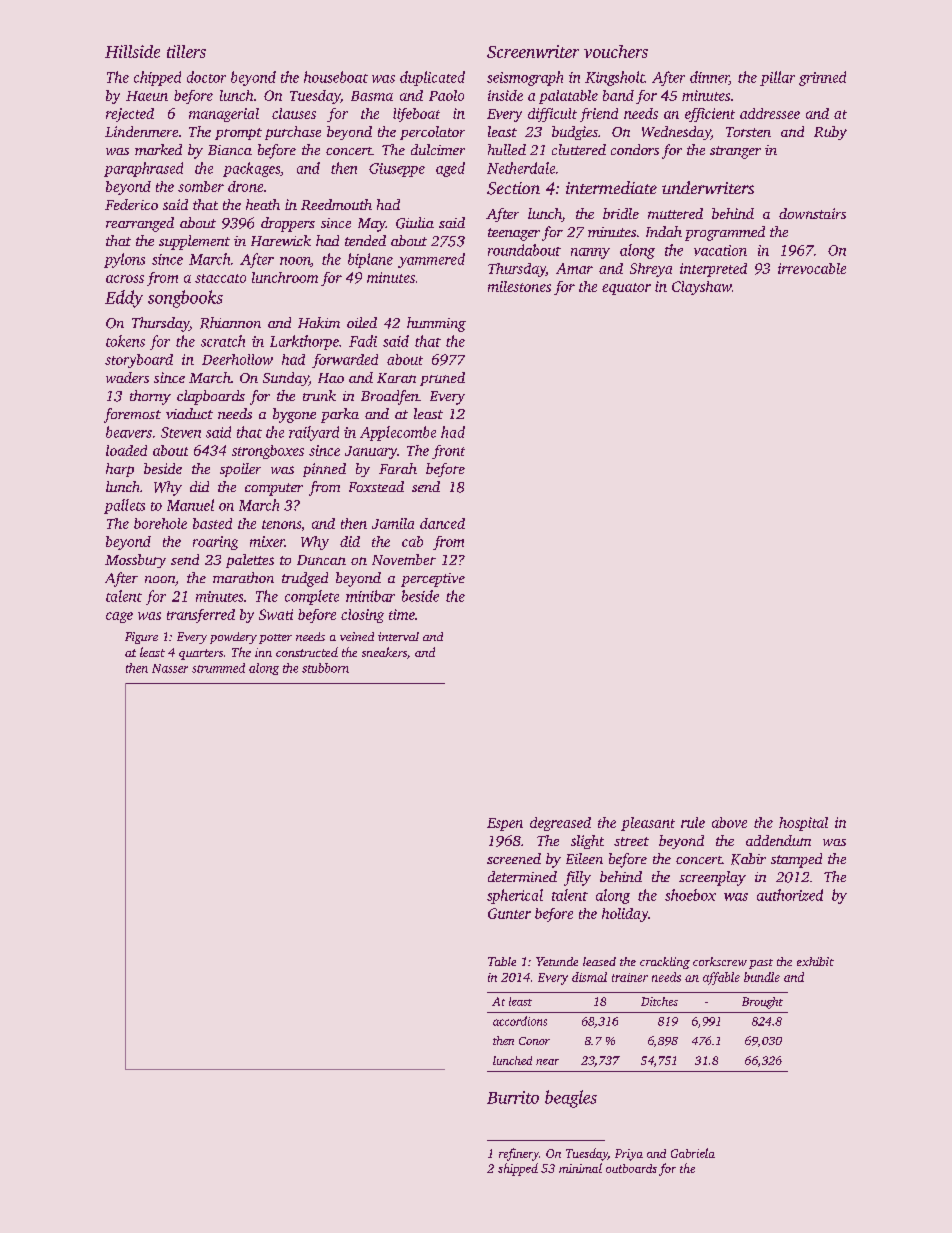  Describe the element at coordinates (513, 1097) in the screenshot. I see `Burrito` at that location.
